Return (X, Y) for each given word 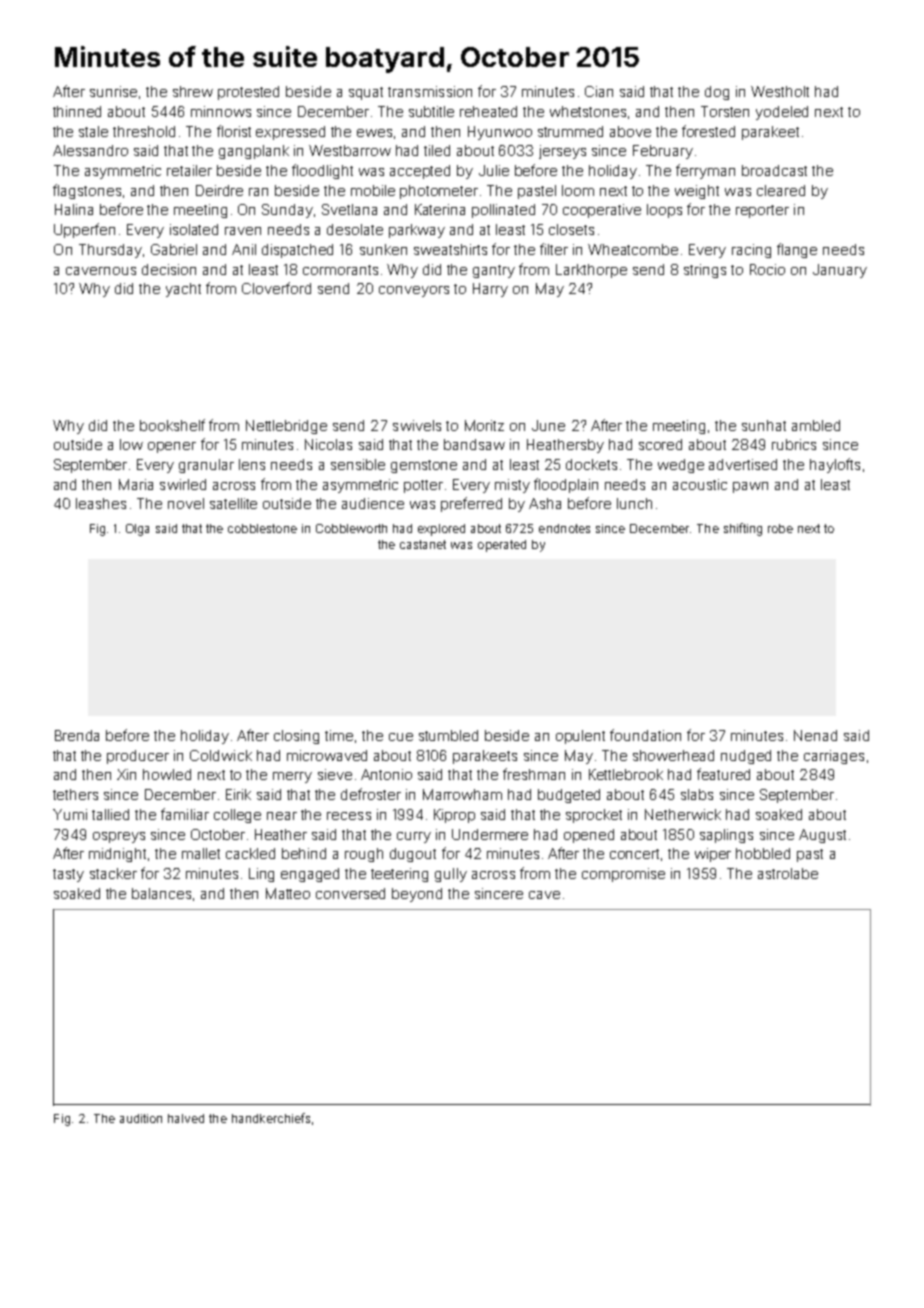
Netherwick (683, 814)
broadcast (774, 170)
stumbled (448, 735)
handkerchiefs (271, 1118)
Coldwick (221, 755)
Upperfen (84, 230)
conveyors (414, 291)
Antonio (386, 774)
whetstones (588, 111)
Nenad (815, 735)
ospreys (119, 837)
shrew (193, 91)
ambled (816, 425)
